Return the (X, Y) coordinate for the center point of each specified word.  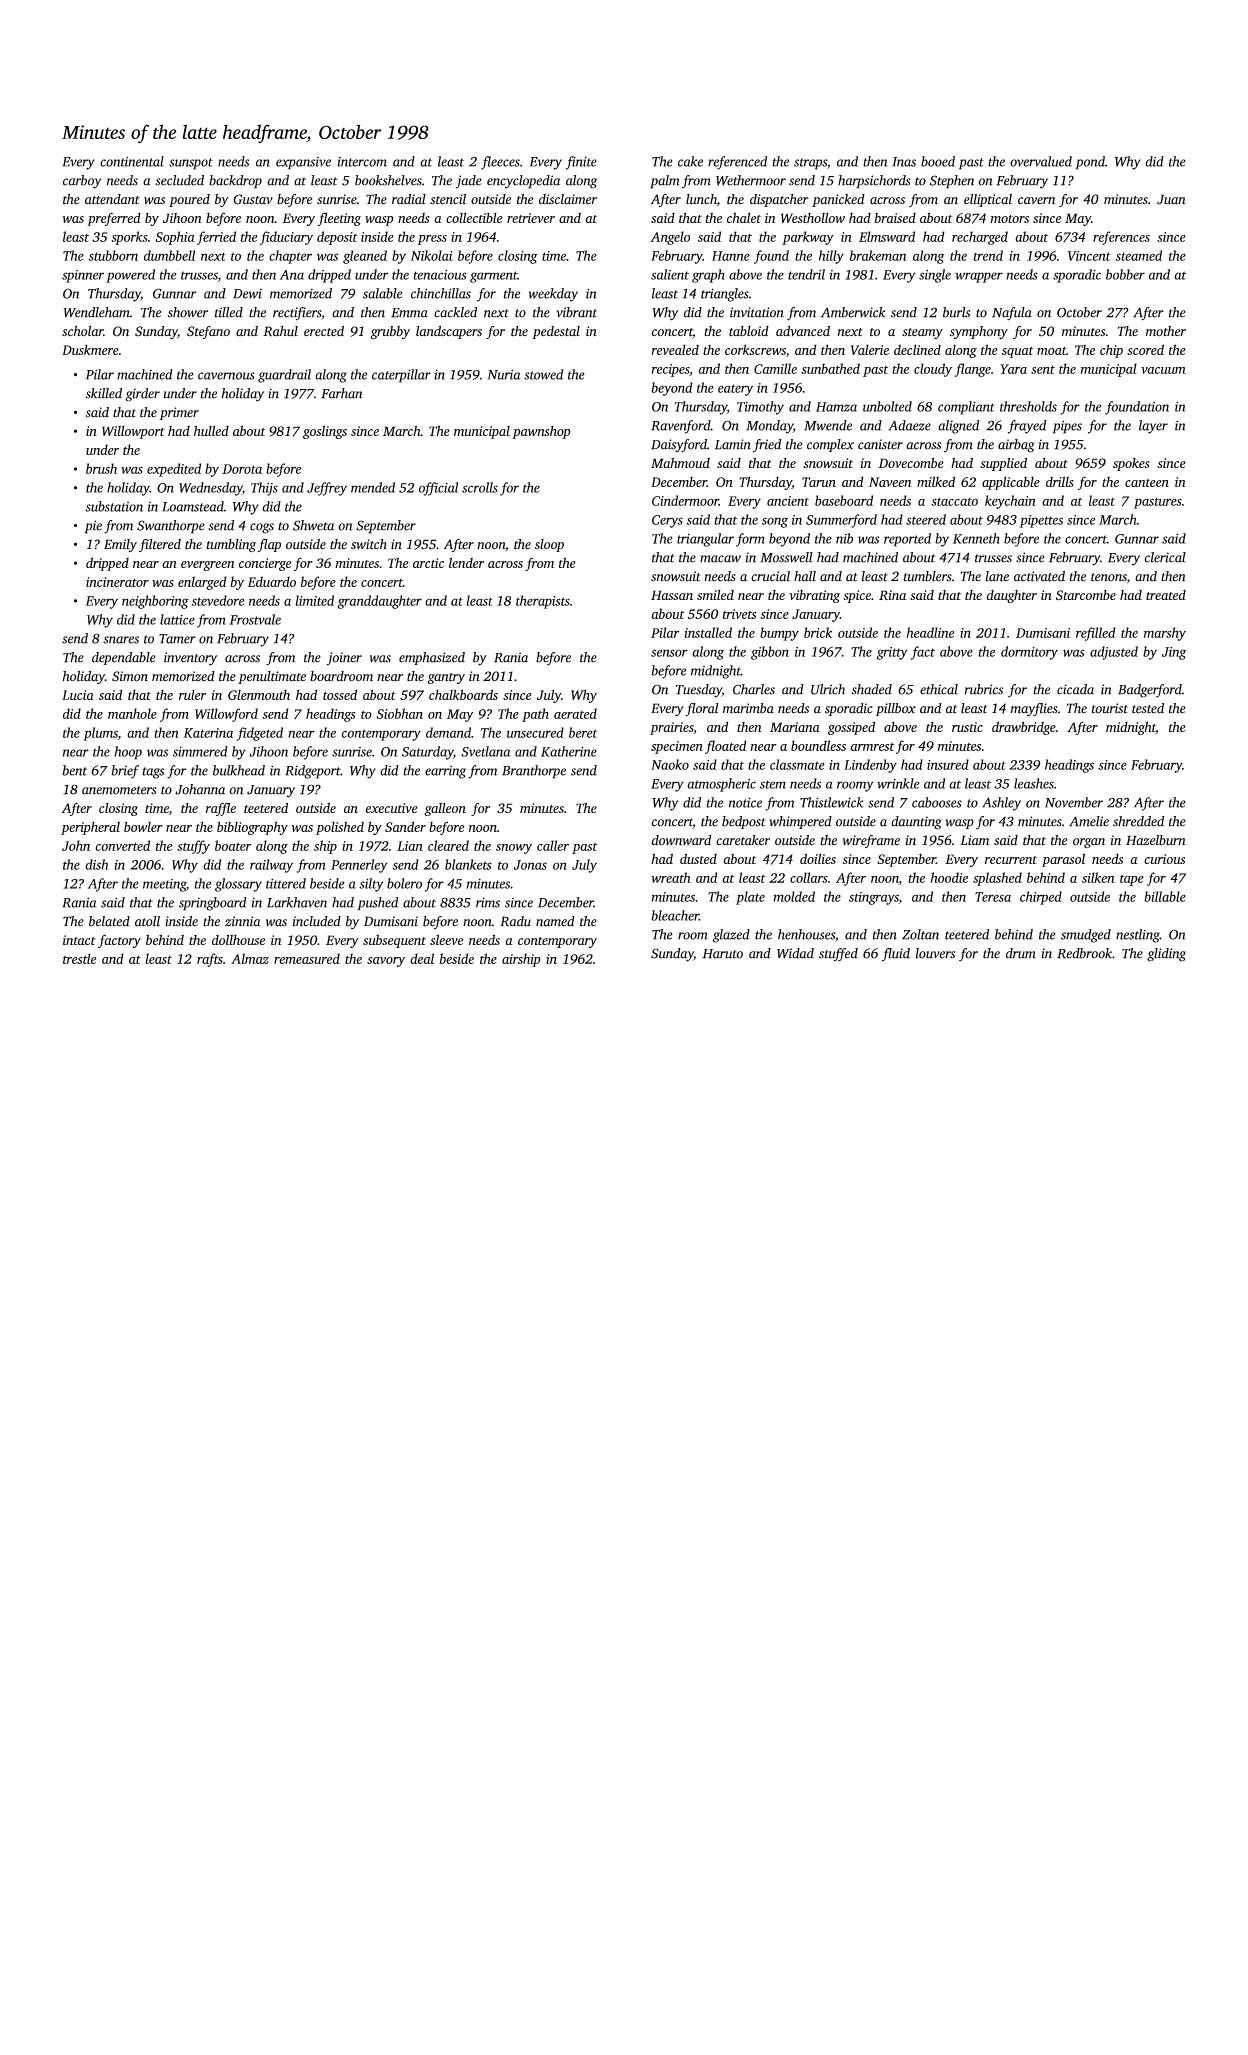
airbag (1016, 446)
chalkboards (463, 694)
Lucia (78, 695)
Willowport (133, 432)
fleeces (500, 163)
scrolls (480, 487)
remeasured (307, 958)
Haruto (722, 954)
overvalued (1041, 161)
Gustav (253, 199)
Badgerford (1150, 691)
